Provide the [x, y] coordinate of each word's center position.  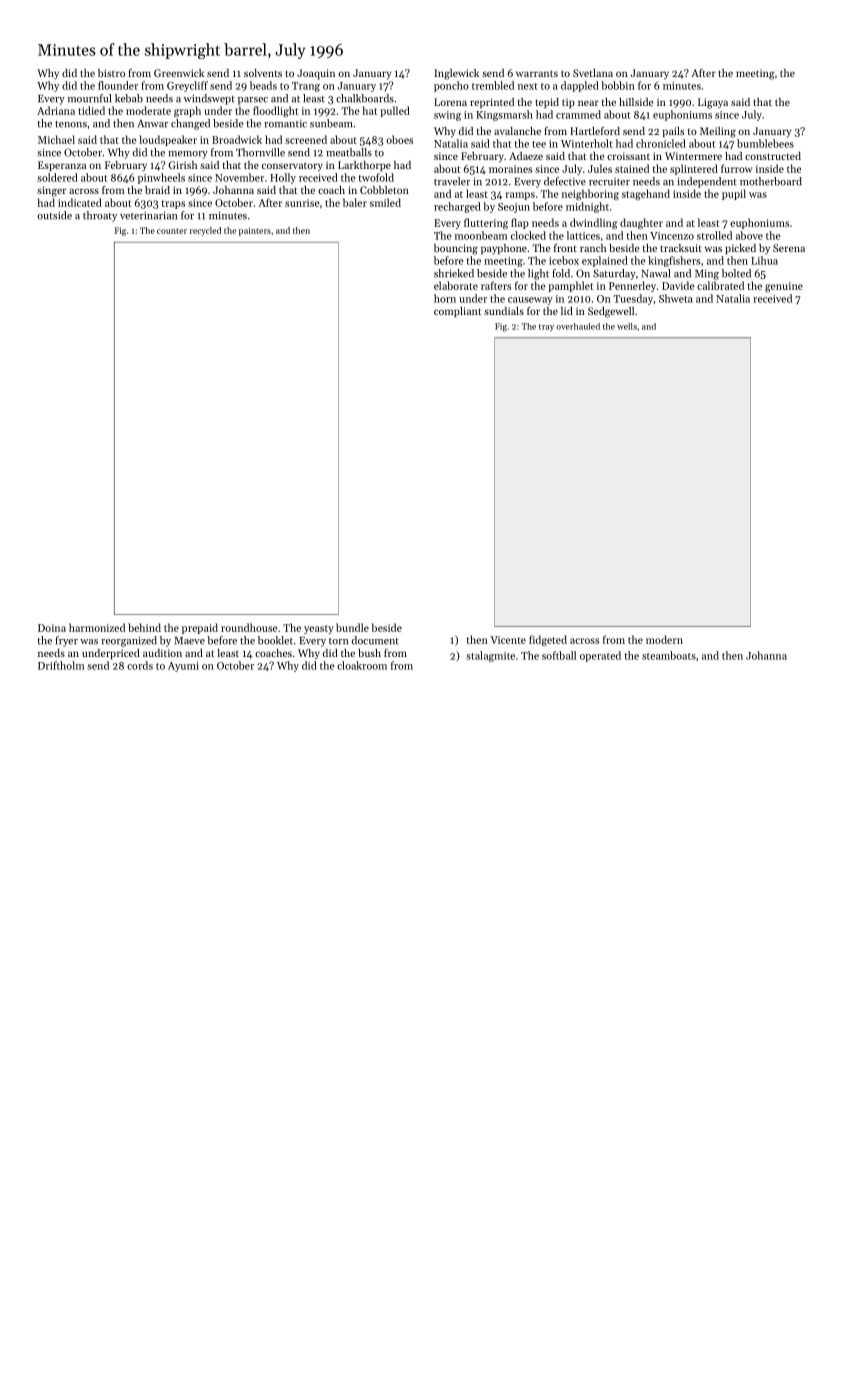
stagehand [646, 194]
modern [664, 639]
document [375, 640]
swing [447, 116]
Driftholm [61, 665]
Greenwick [179, 73]
